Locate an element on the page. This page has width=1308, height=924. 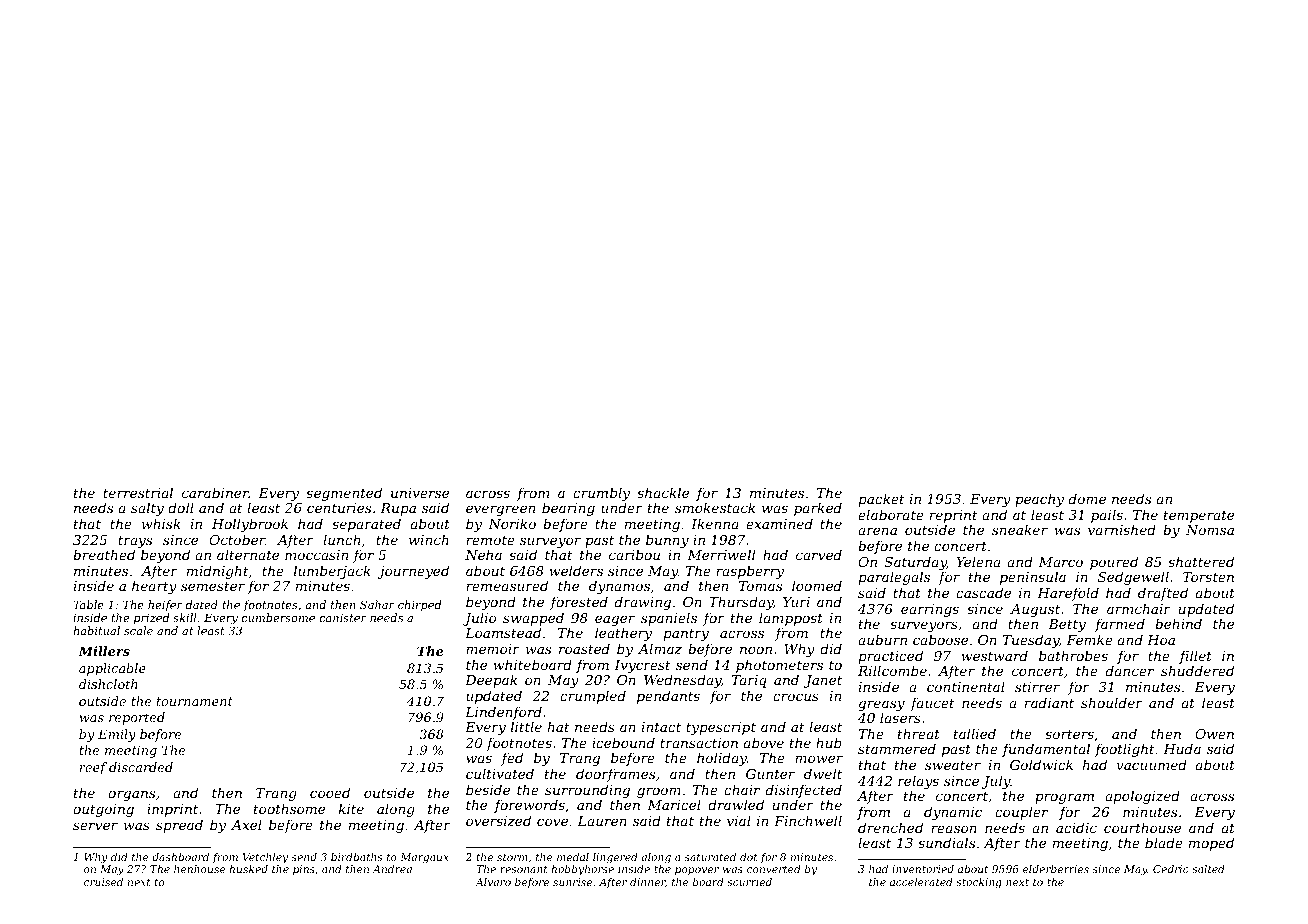
centuries is located at coordinates (339, 508).
